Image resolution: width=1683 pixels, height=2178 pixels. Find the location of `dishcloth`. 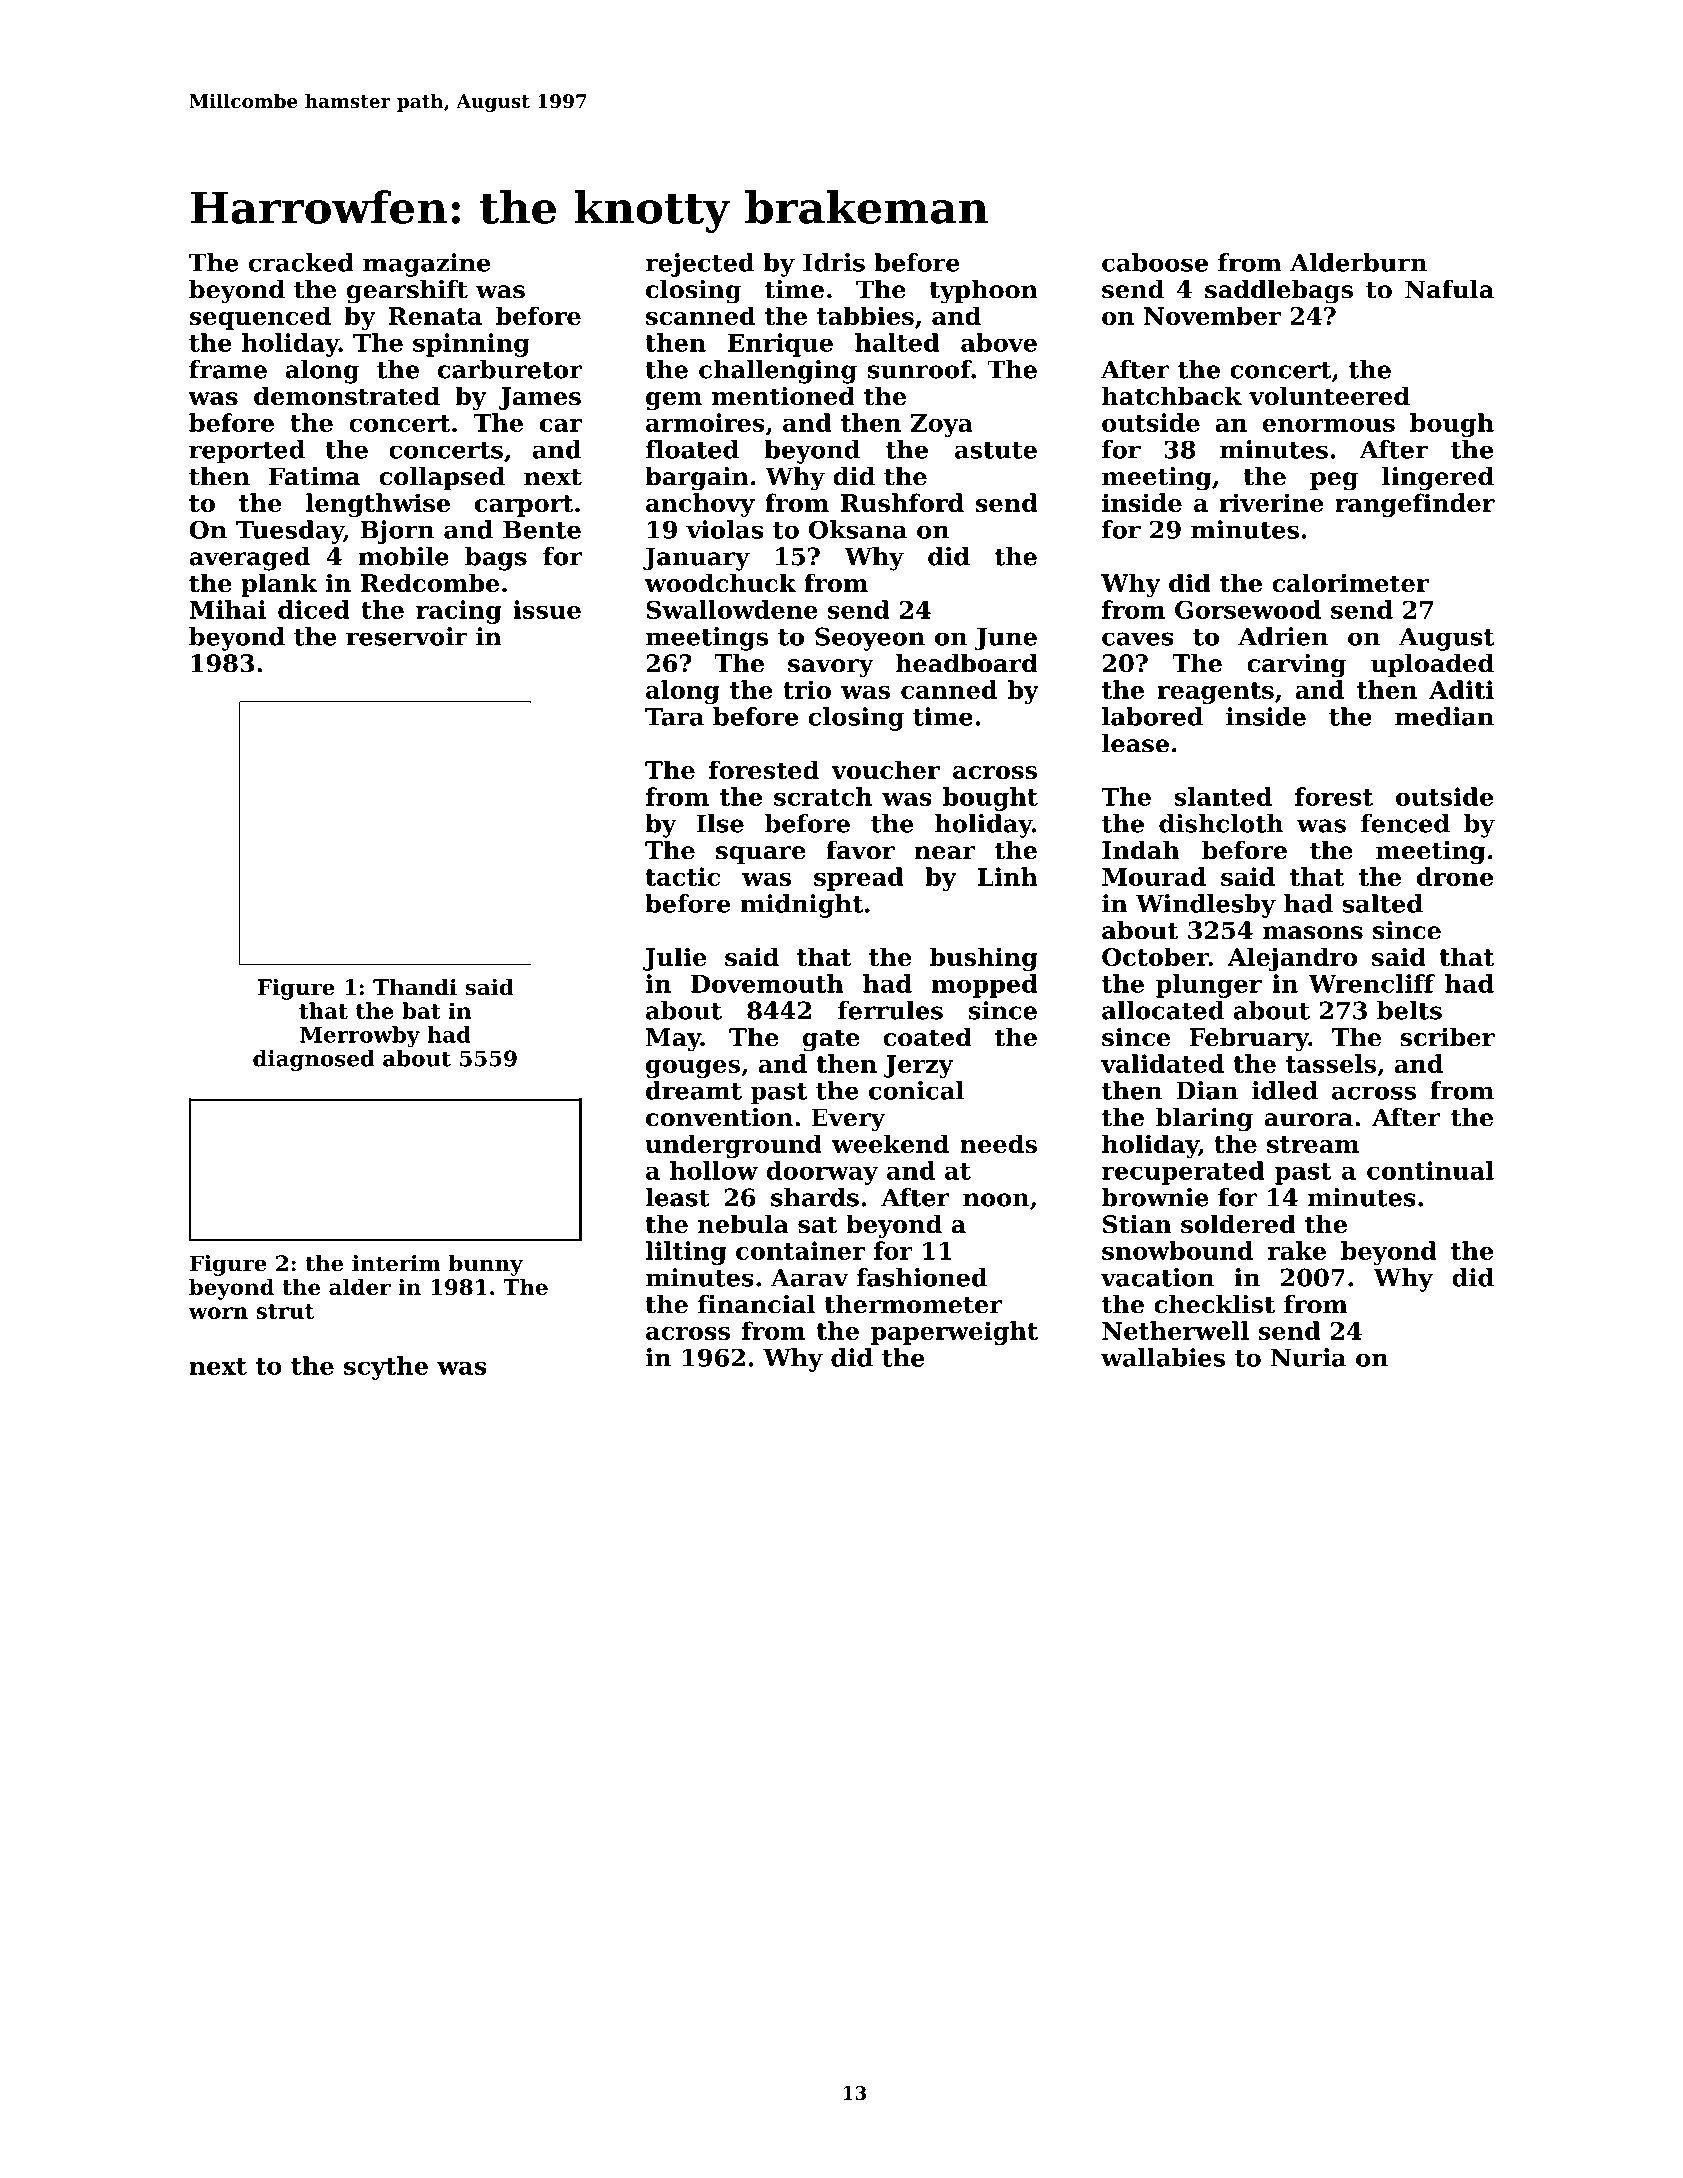

dishcloth is located at coordinates (1221, 823).
